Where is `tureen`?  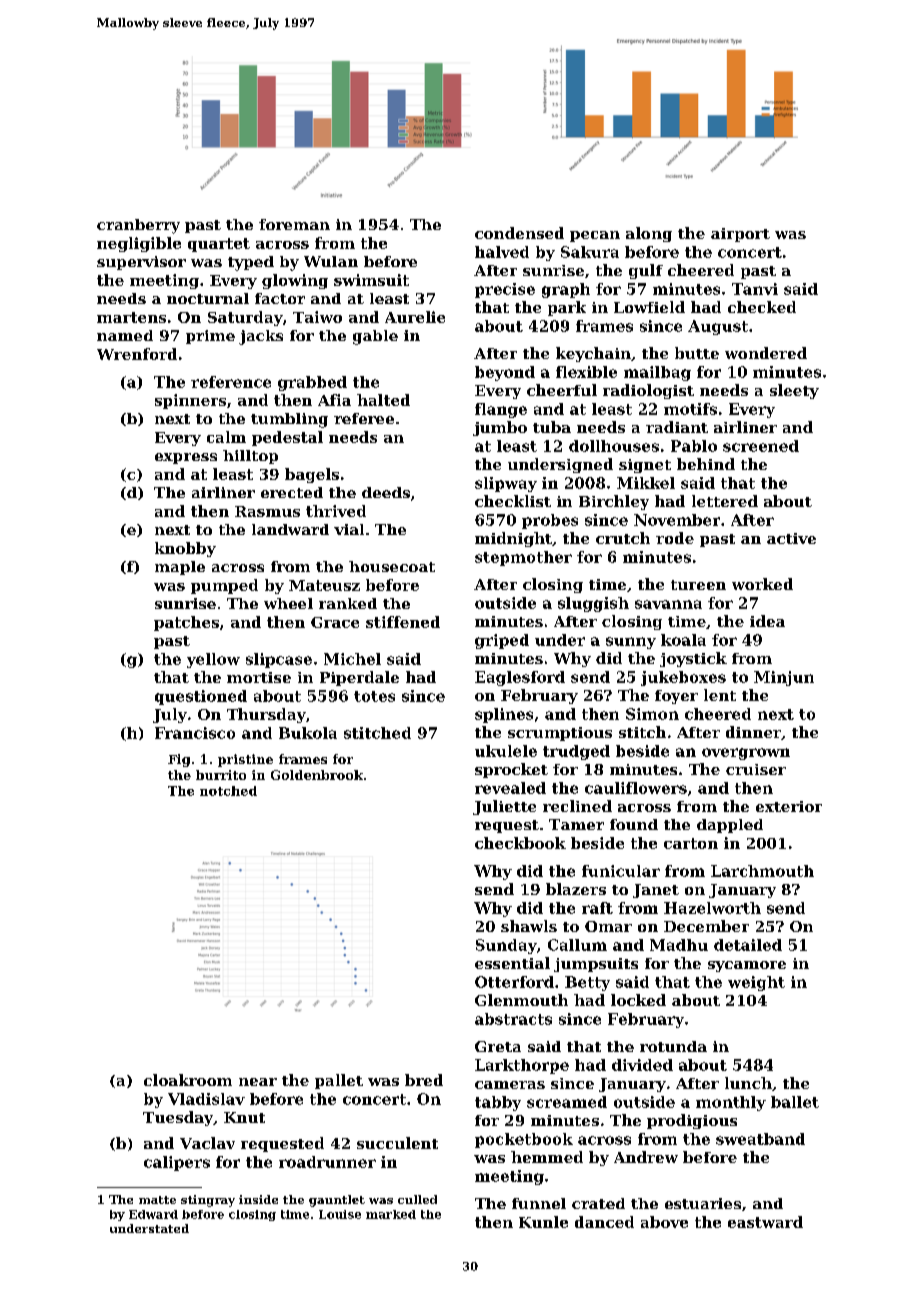 tureen is located at coordinates (698, 585).
